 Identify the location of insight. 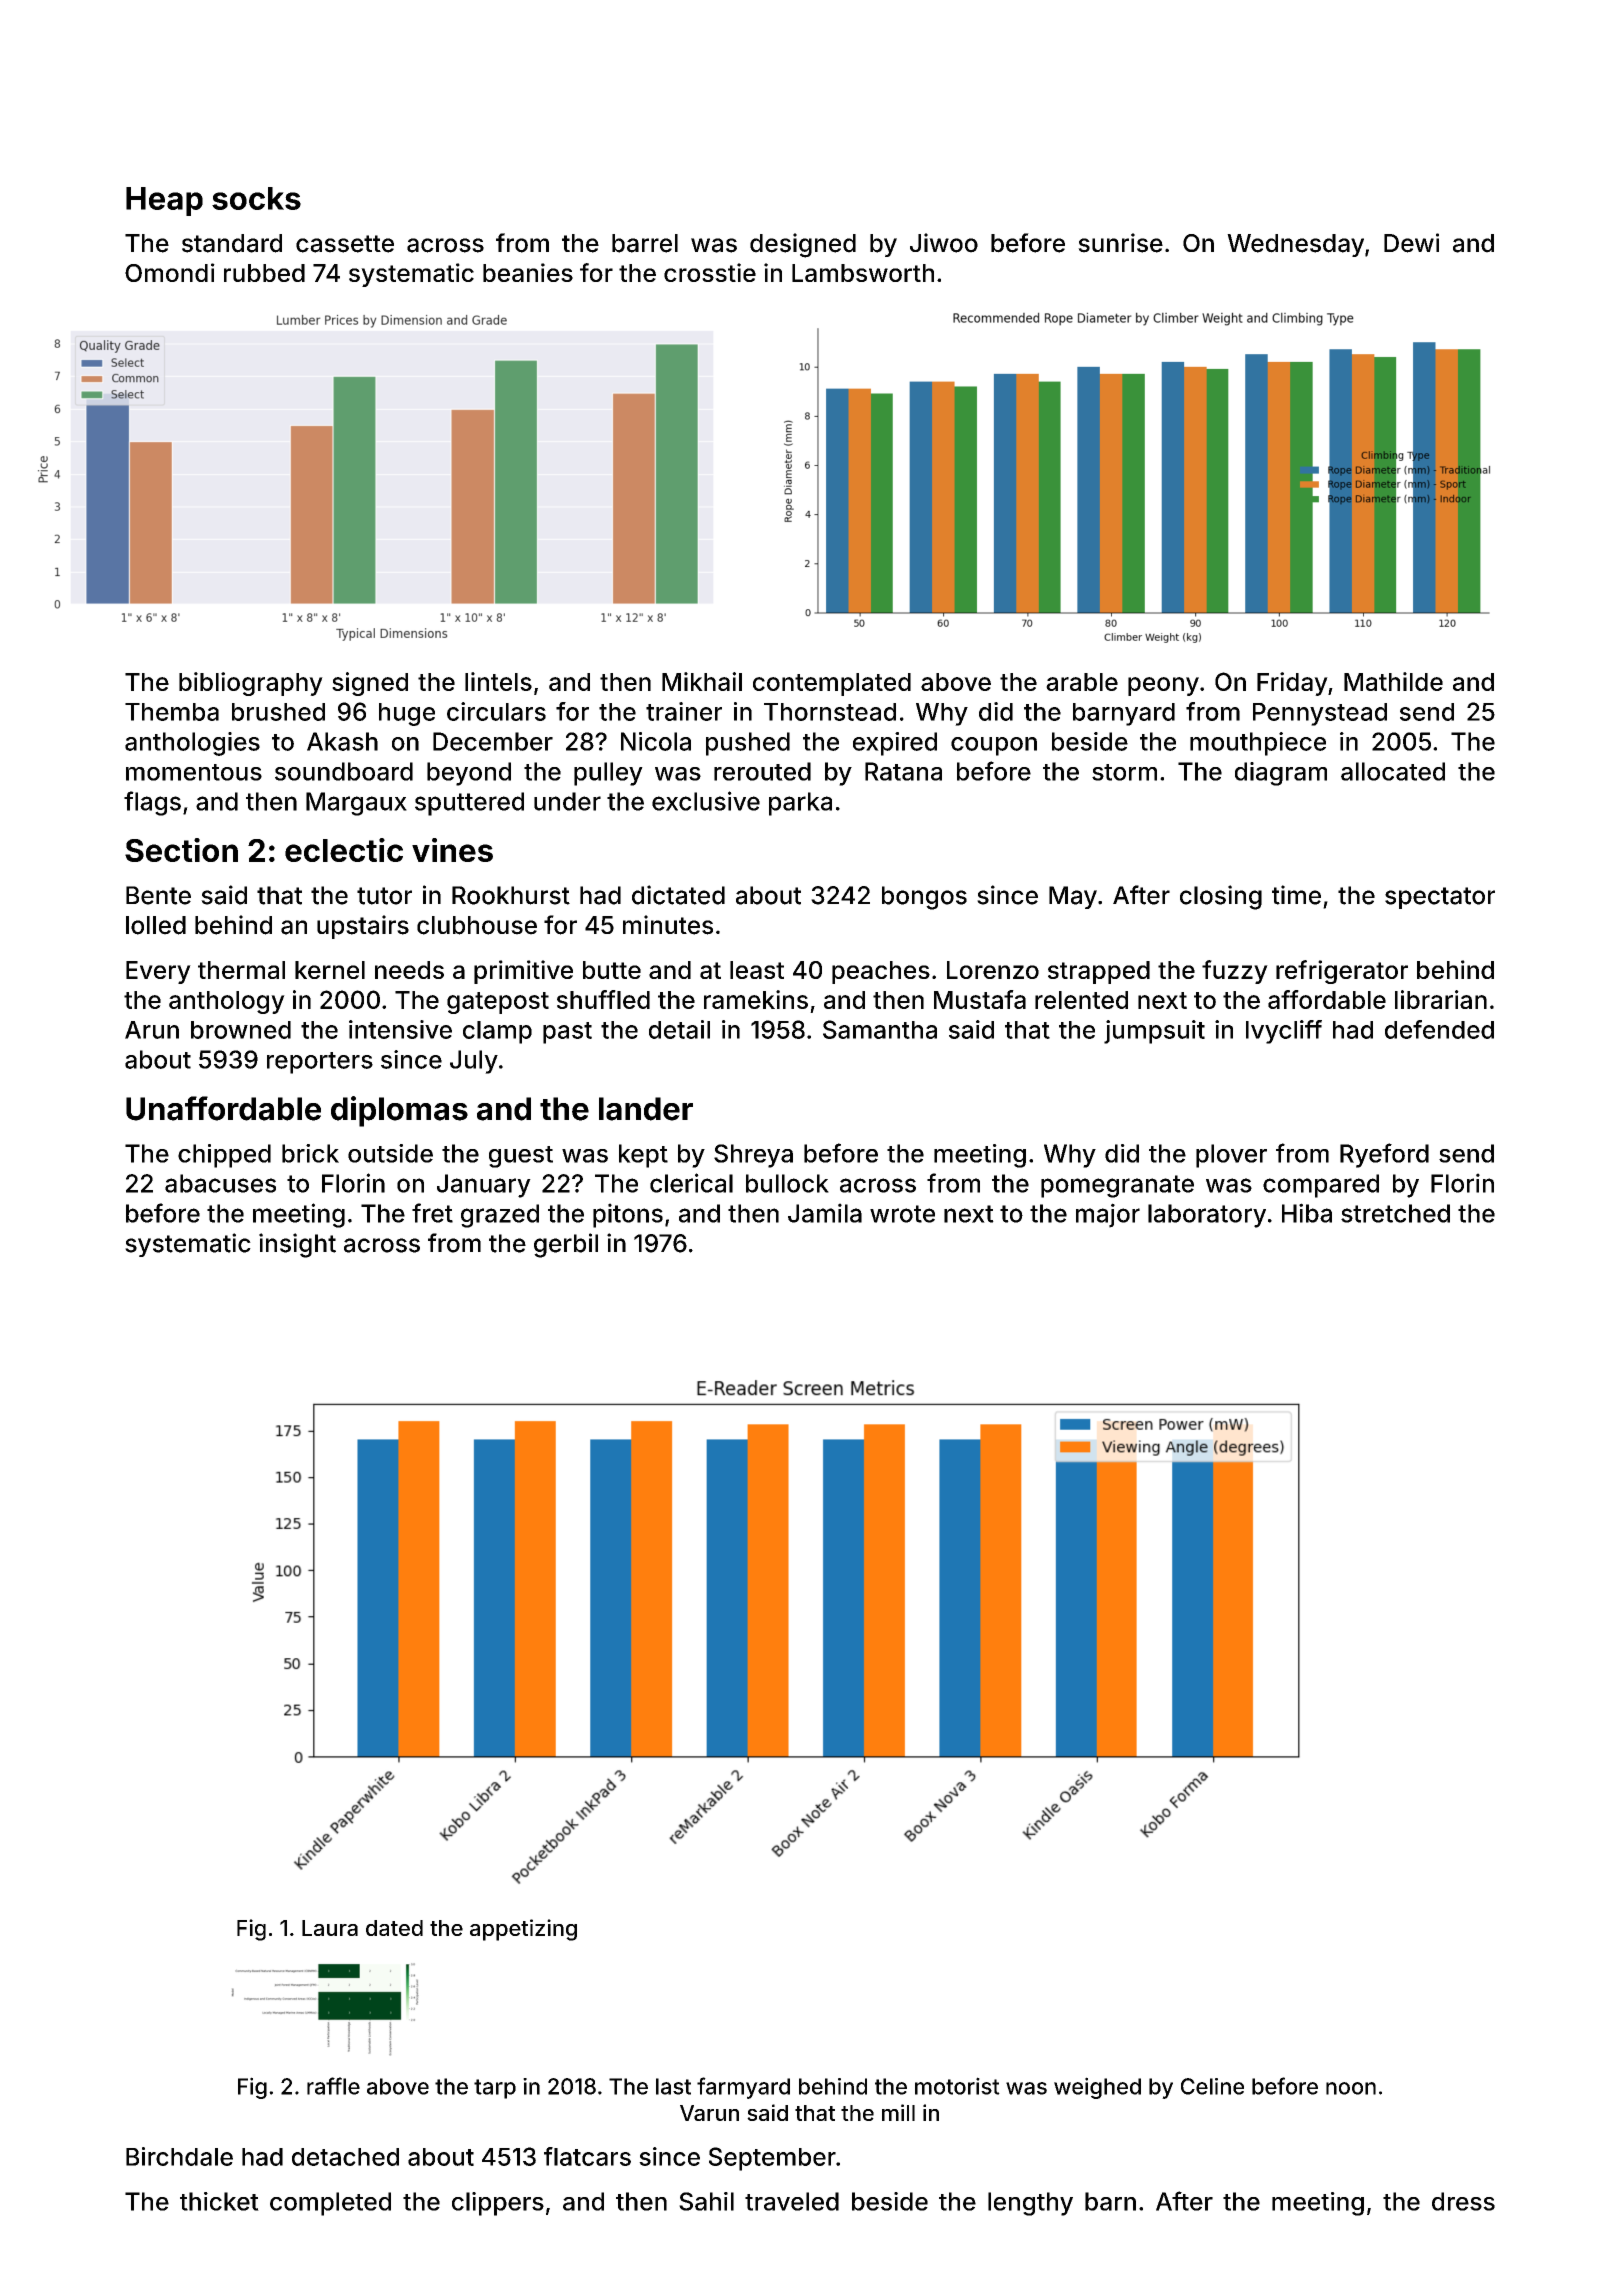
(297, 1245).
